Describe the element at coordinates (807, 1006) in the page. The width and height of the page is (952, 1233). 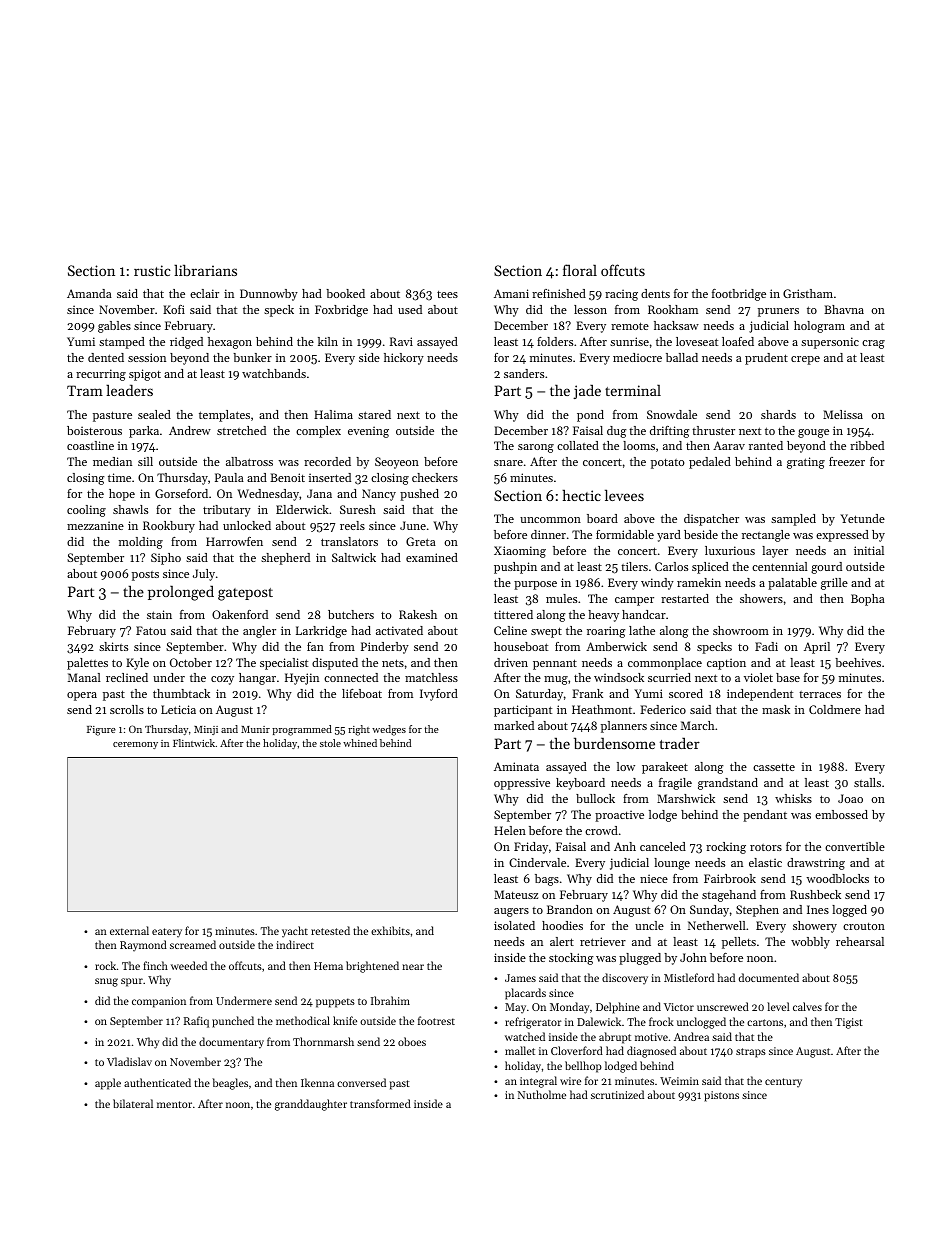
I see `calves` at that location.
